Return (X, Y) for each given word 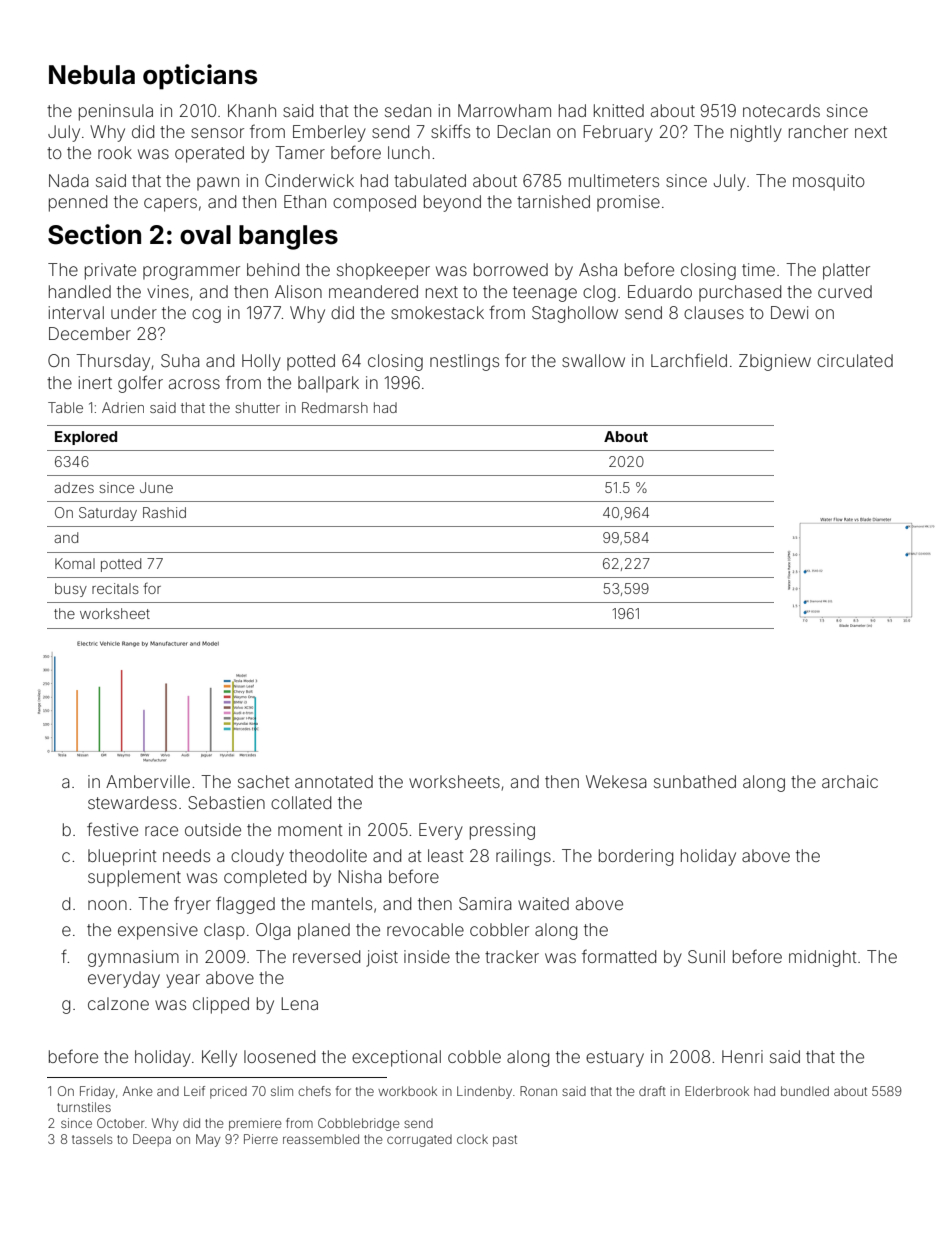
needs (186, 855)
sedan (408, 110)
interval (76, 312)
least (445, 855)
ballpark (328, 384)
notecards (781, 110)
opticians (200, 77)
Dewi (789, 312)
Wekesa (616, 781)
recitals (115, 588)
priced (228, 1092)
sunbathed (695, 781)
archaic (850, 781)
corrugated (419, 1141)
